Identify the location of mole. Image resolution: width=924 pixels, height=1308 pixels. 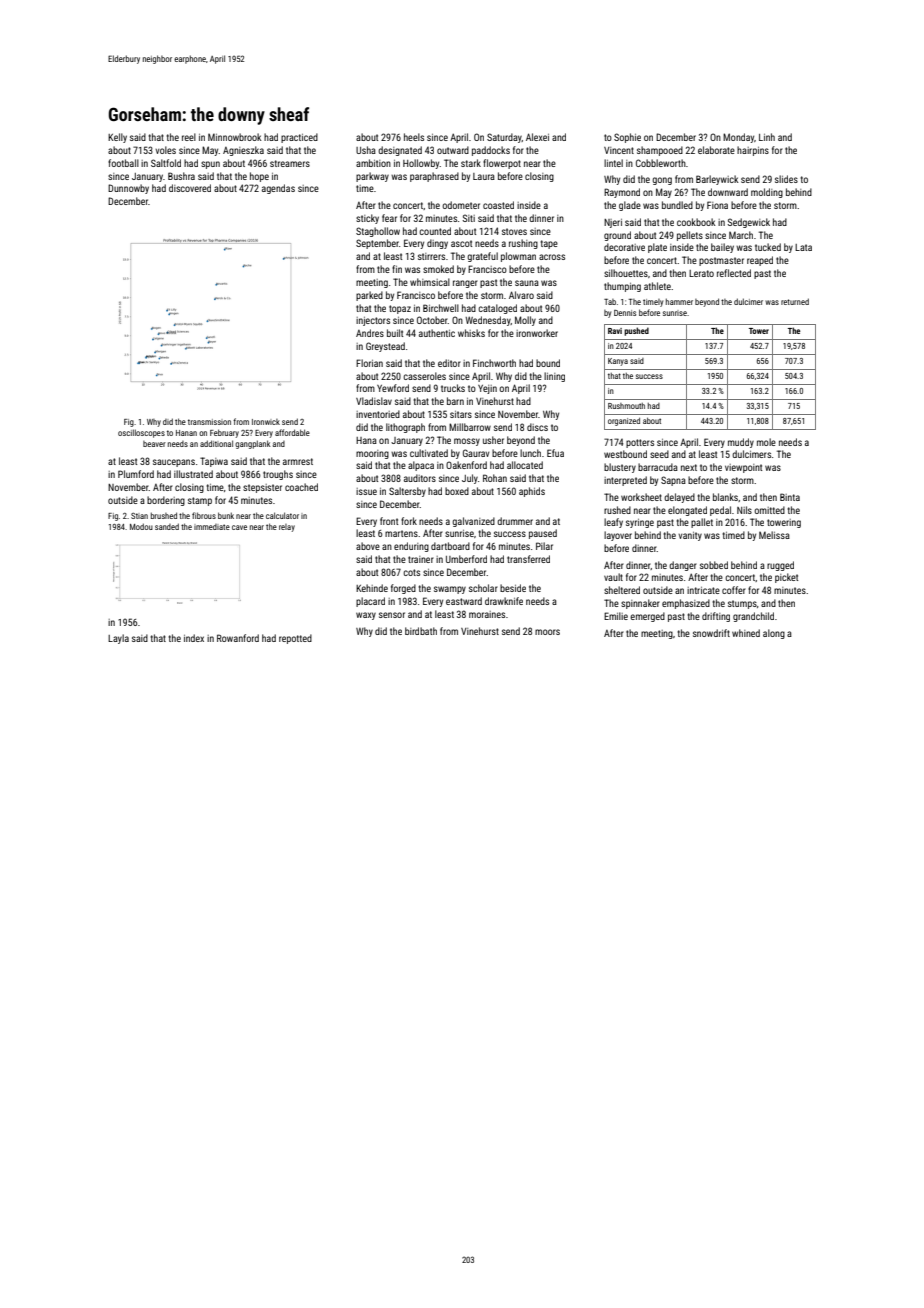
(766, 442).
